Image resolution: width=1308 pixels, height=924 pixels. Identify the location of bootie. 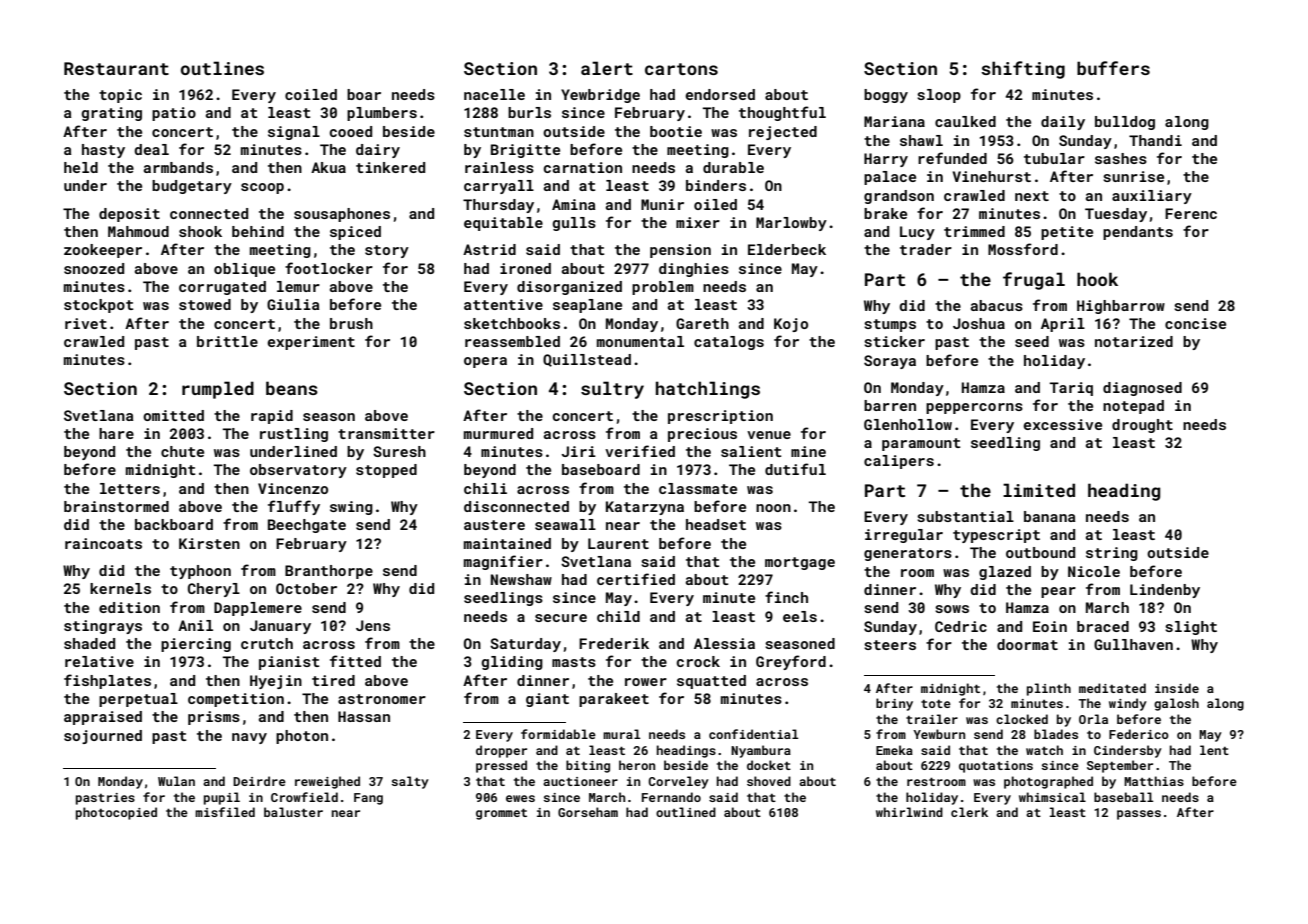
(676, 131).
